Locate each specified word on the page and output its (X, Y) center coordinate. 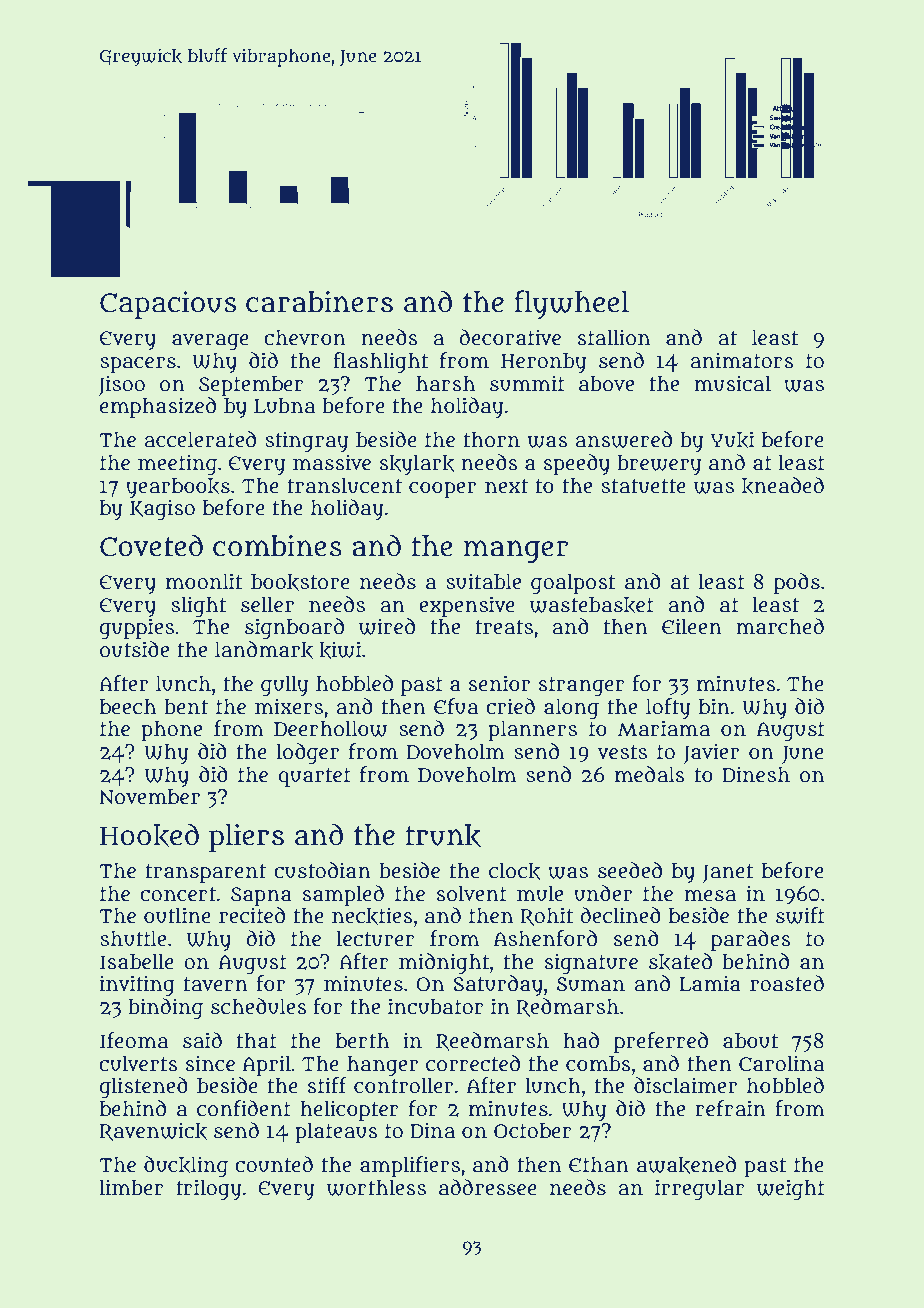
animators (742, 360)
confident (244, 1108)
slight (198, 606)
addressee (488, 1187)
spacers (138, 365)
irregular (700, 1189)
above (606, 384)
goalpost (573, 583)
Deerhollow (330, 728)
